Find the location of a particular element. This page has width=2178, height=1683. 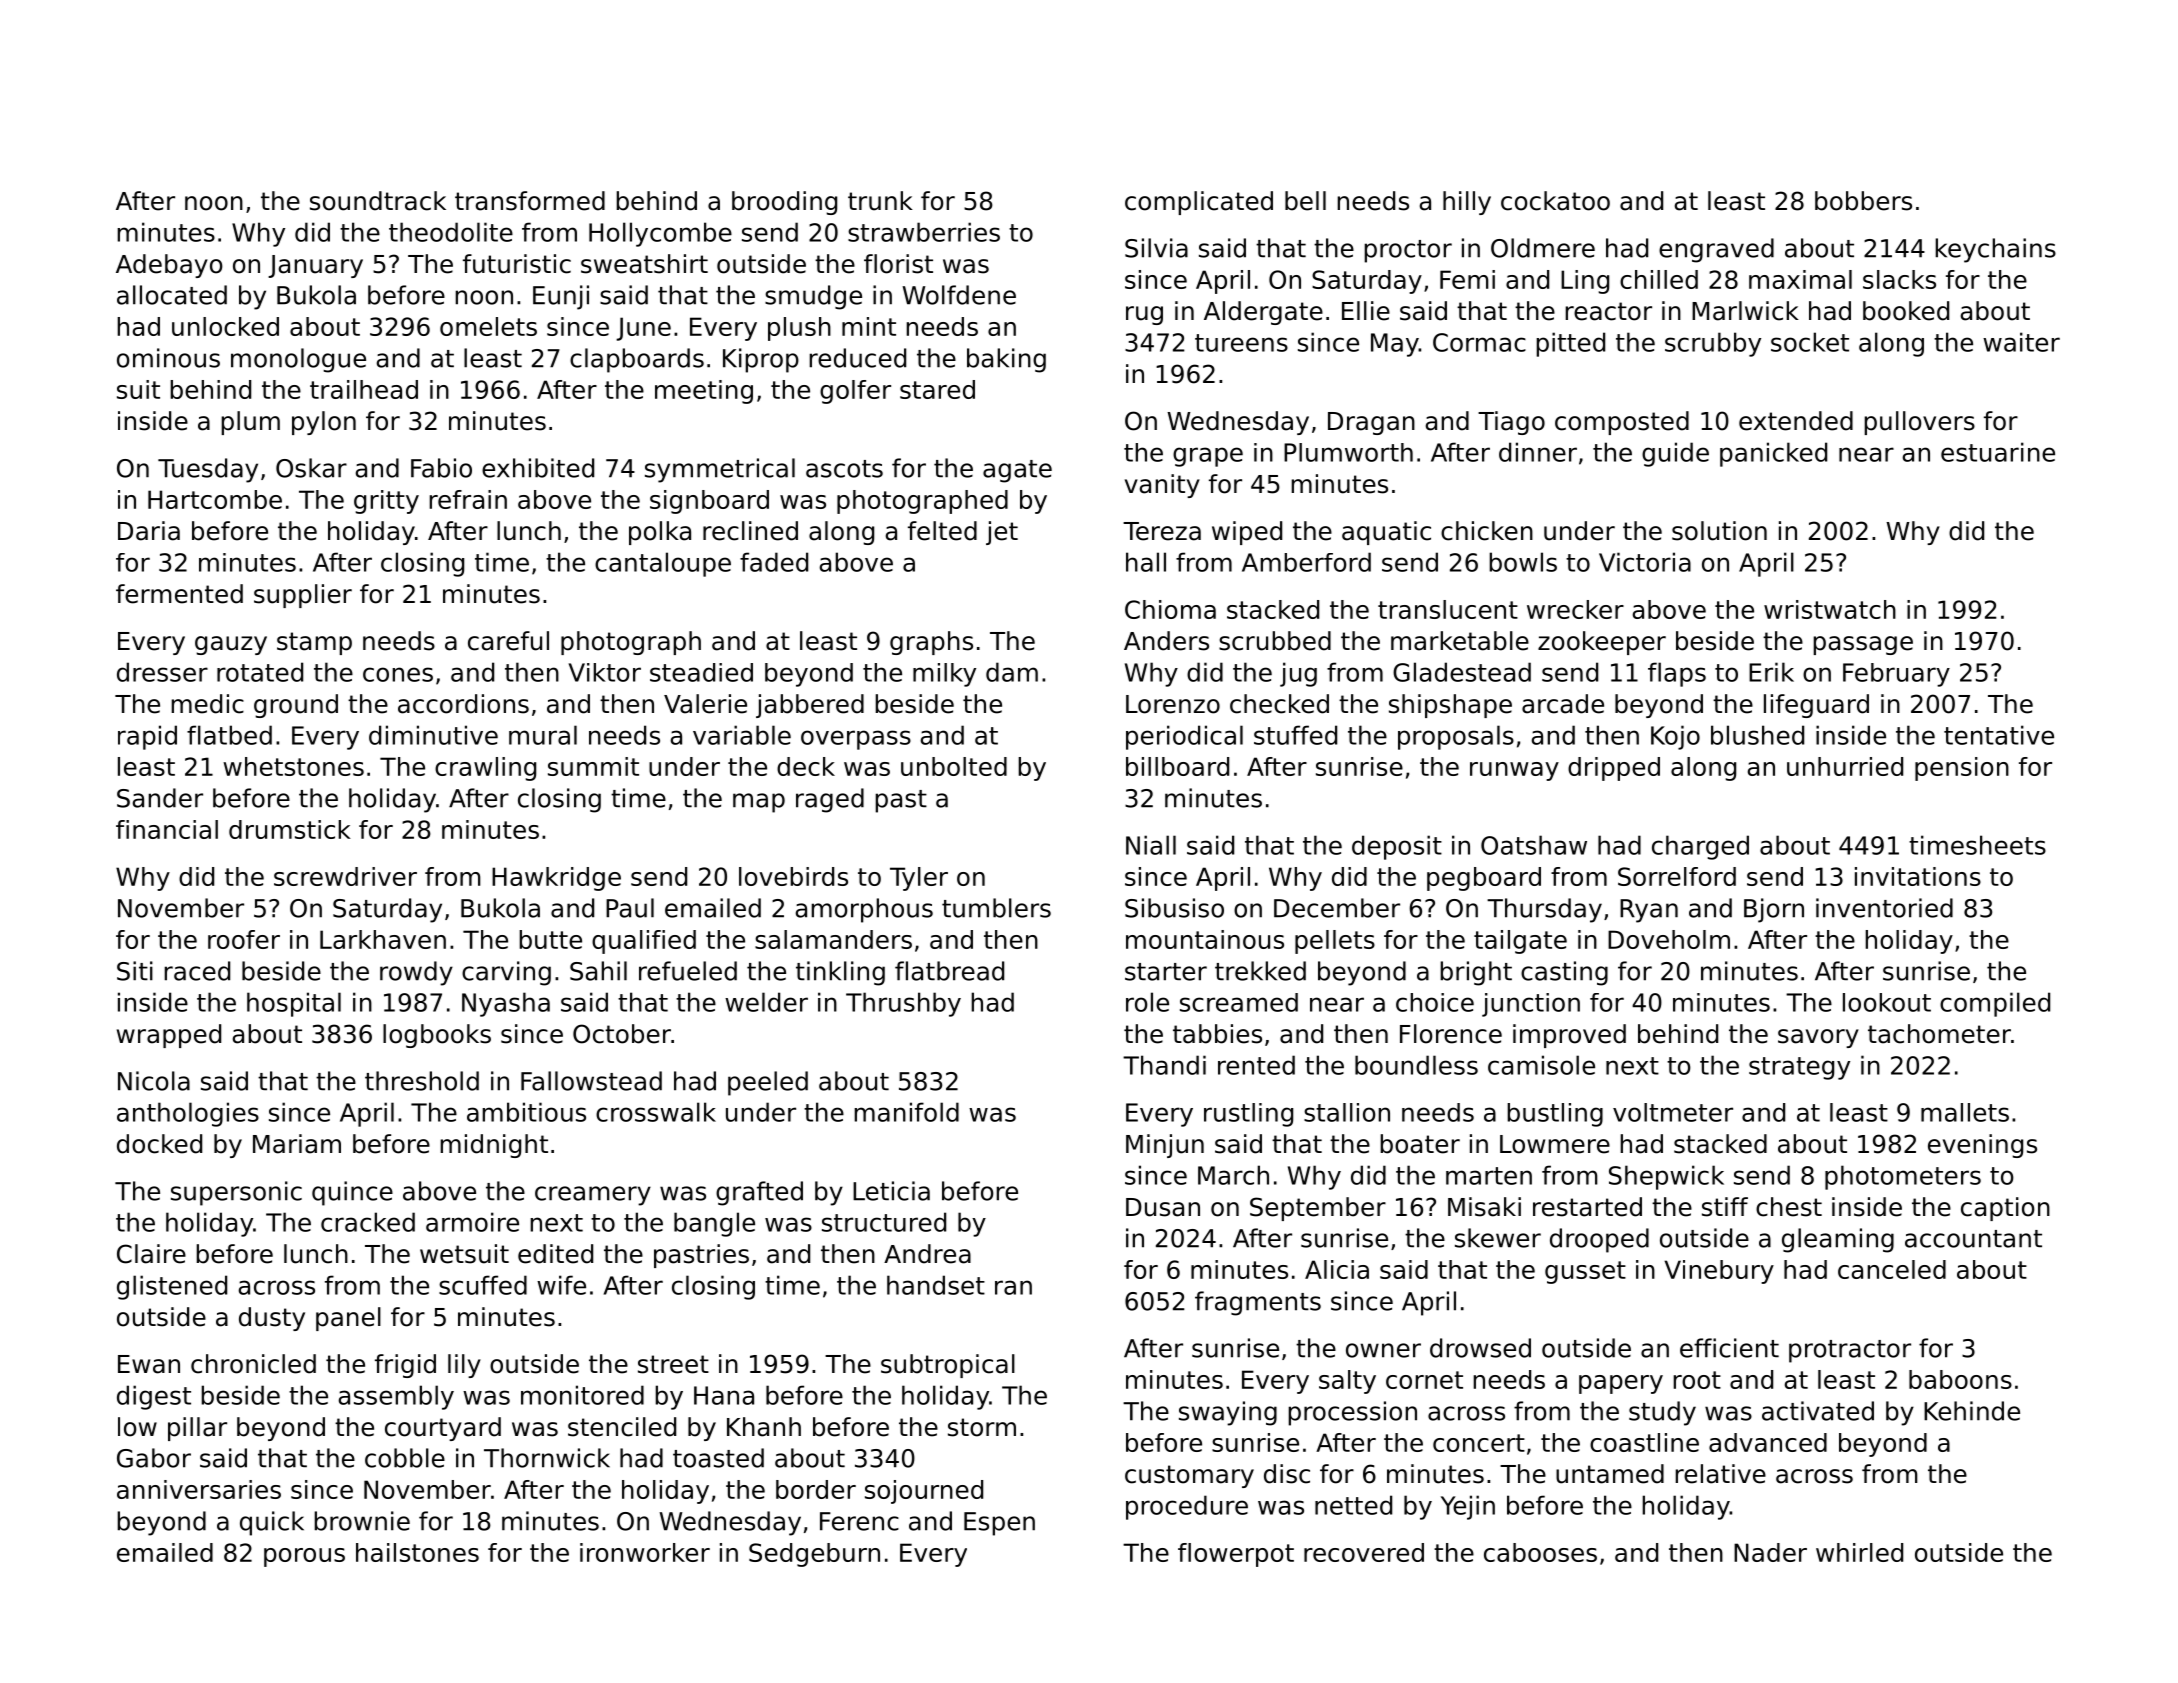

futuristic is located at coordinates (517, 264).
